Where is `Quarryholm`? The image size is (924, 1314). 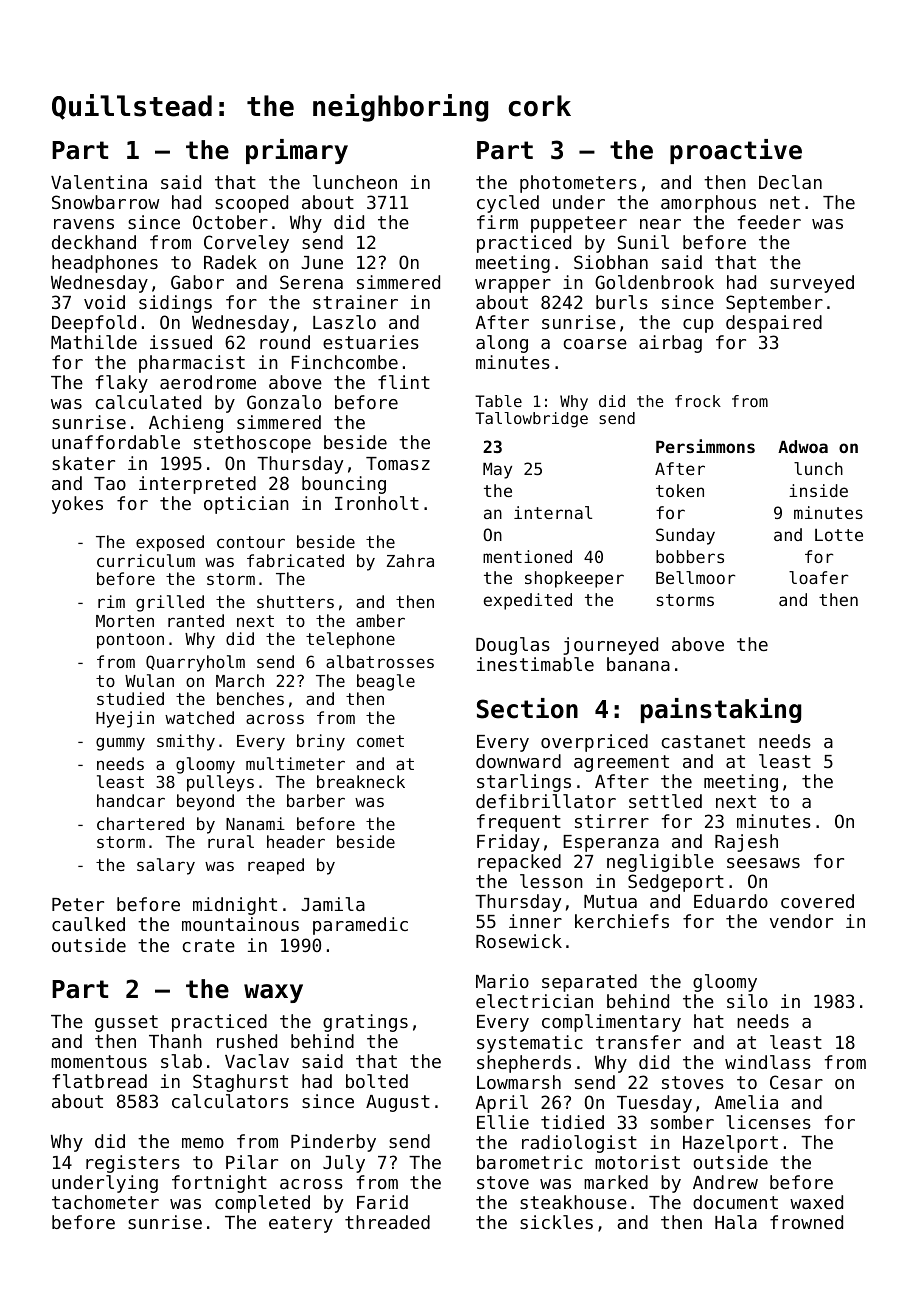 Quarryholm is located at coordinates (195, 663).
